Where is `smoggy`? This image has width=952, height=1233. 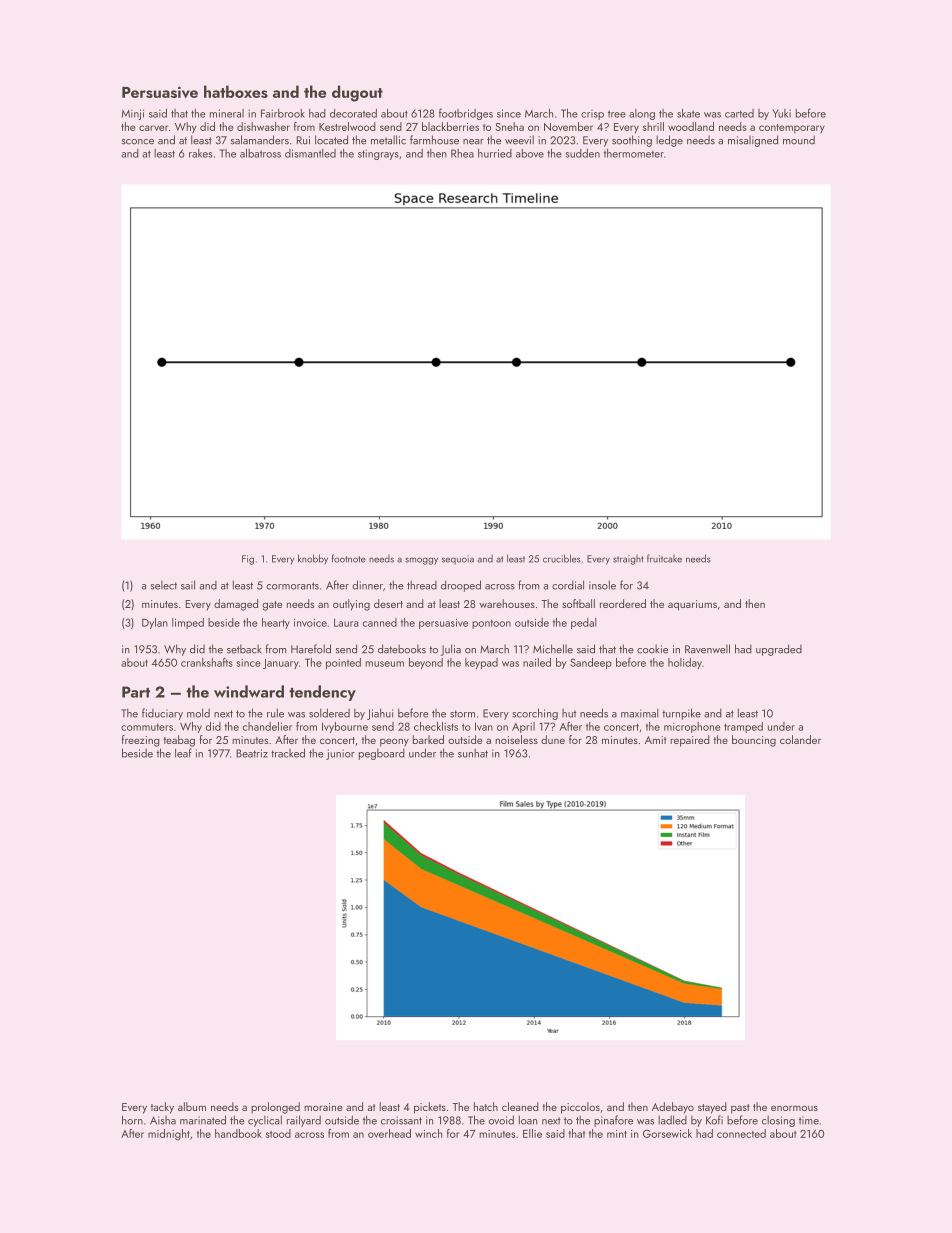
smoggy is located at coordinates (421, 561).
